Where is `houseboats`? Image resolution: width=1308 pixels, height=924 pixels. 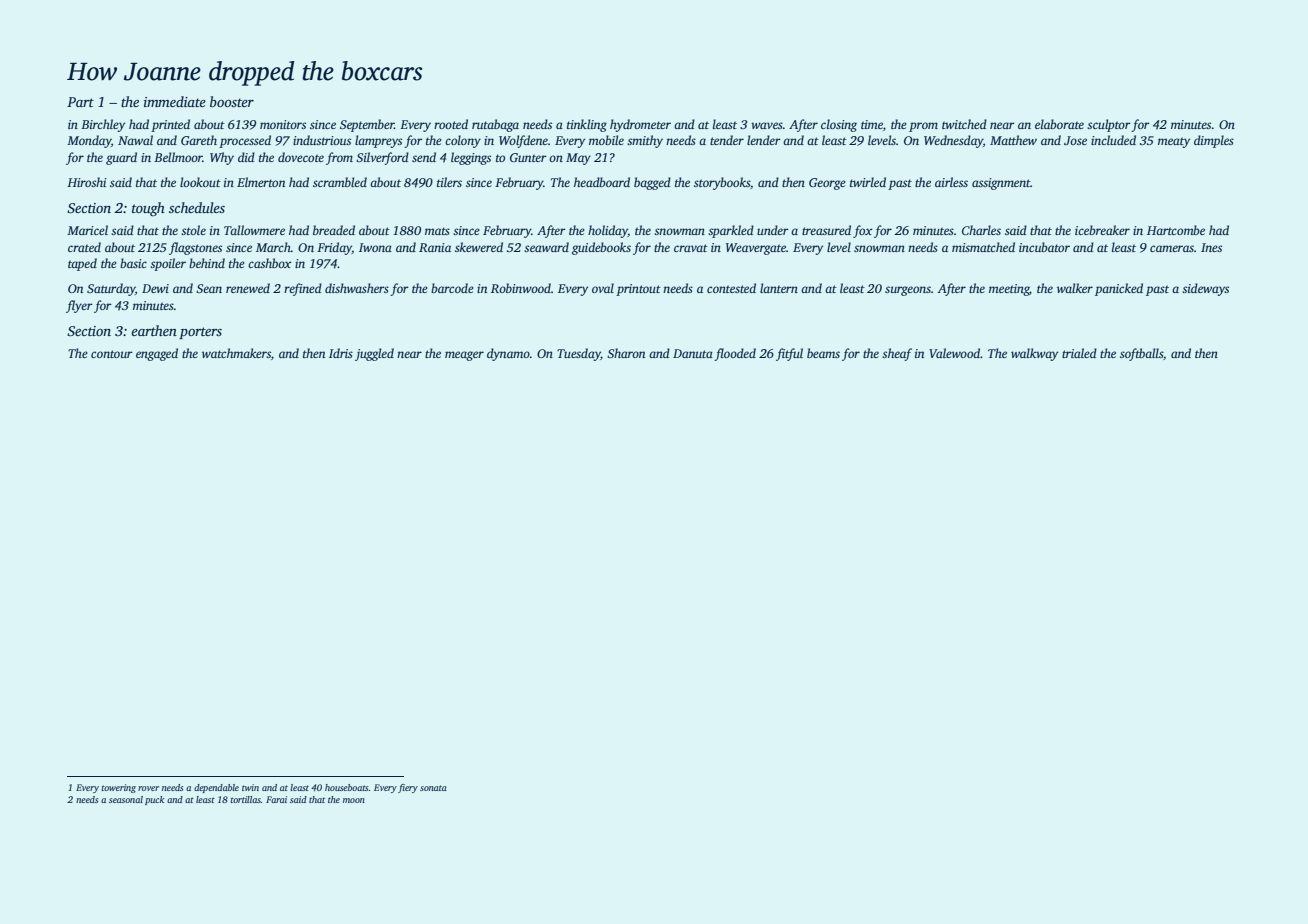
houseboats is located at coordinates (347, 787).
